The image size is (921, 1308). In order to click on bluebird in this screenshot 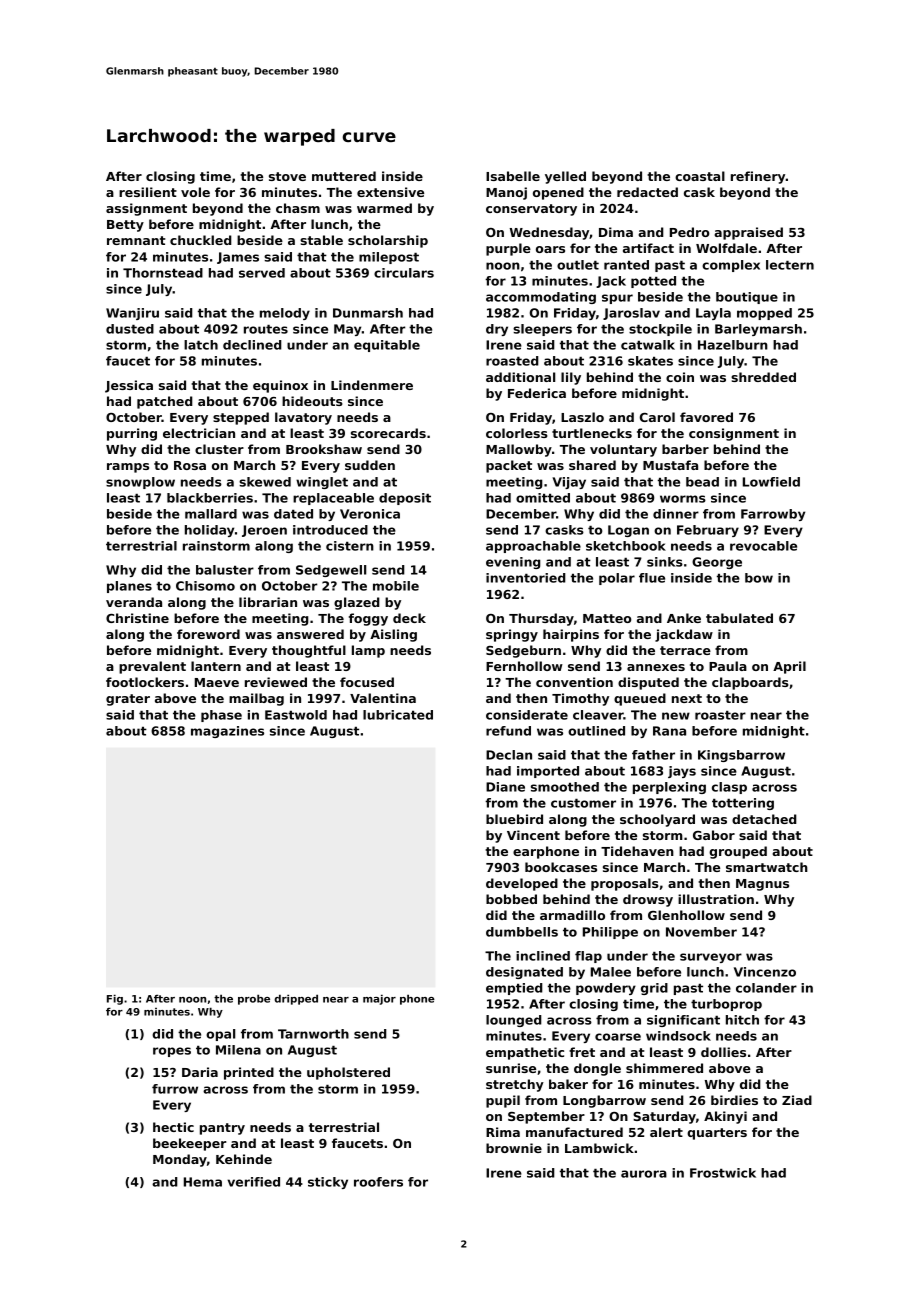, I will do `click(514, 819)`.
